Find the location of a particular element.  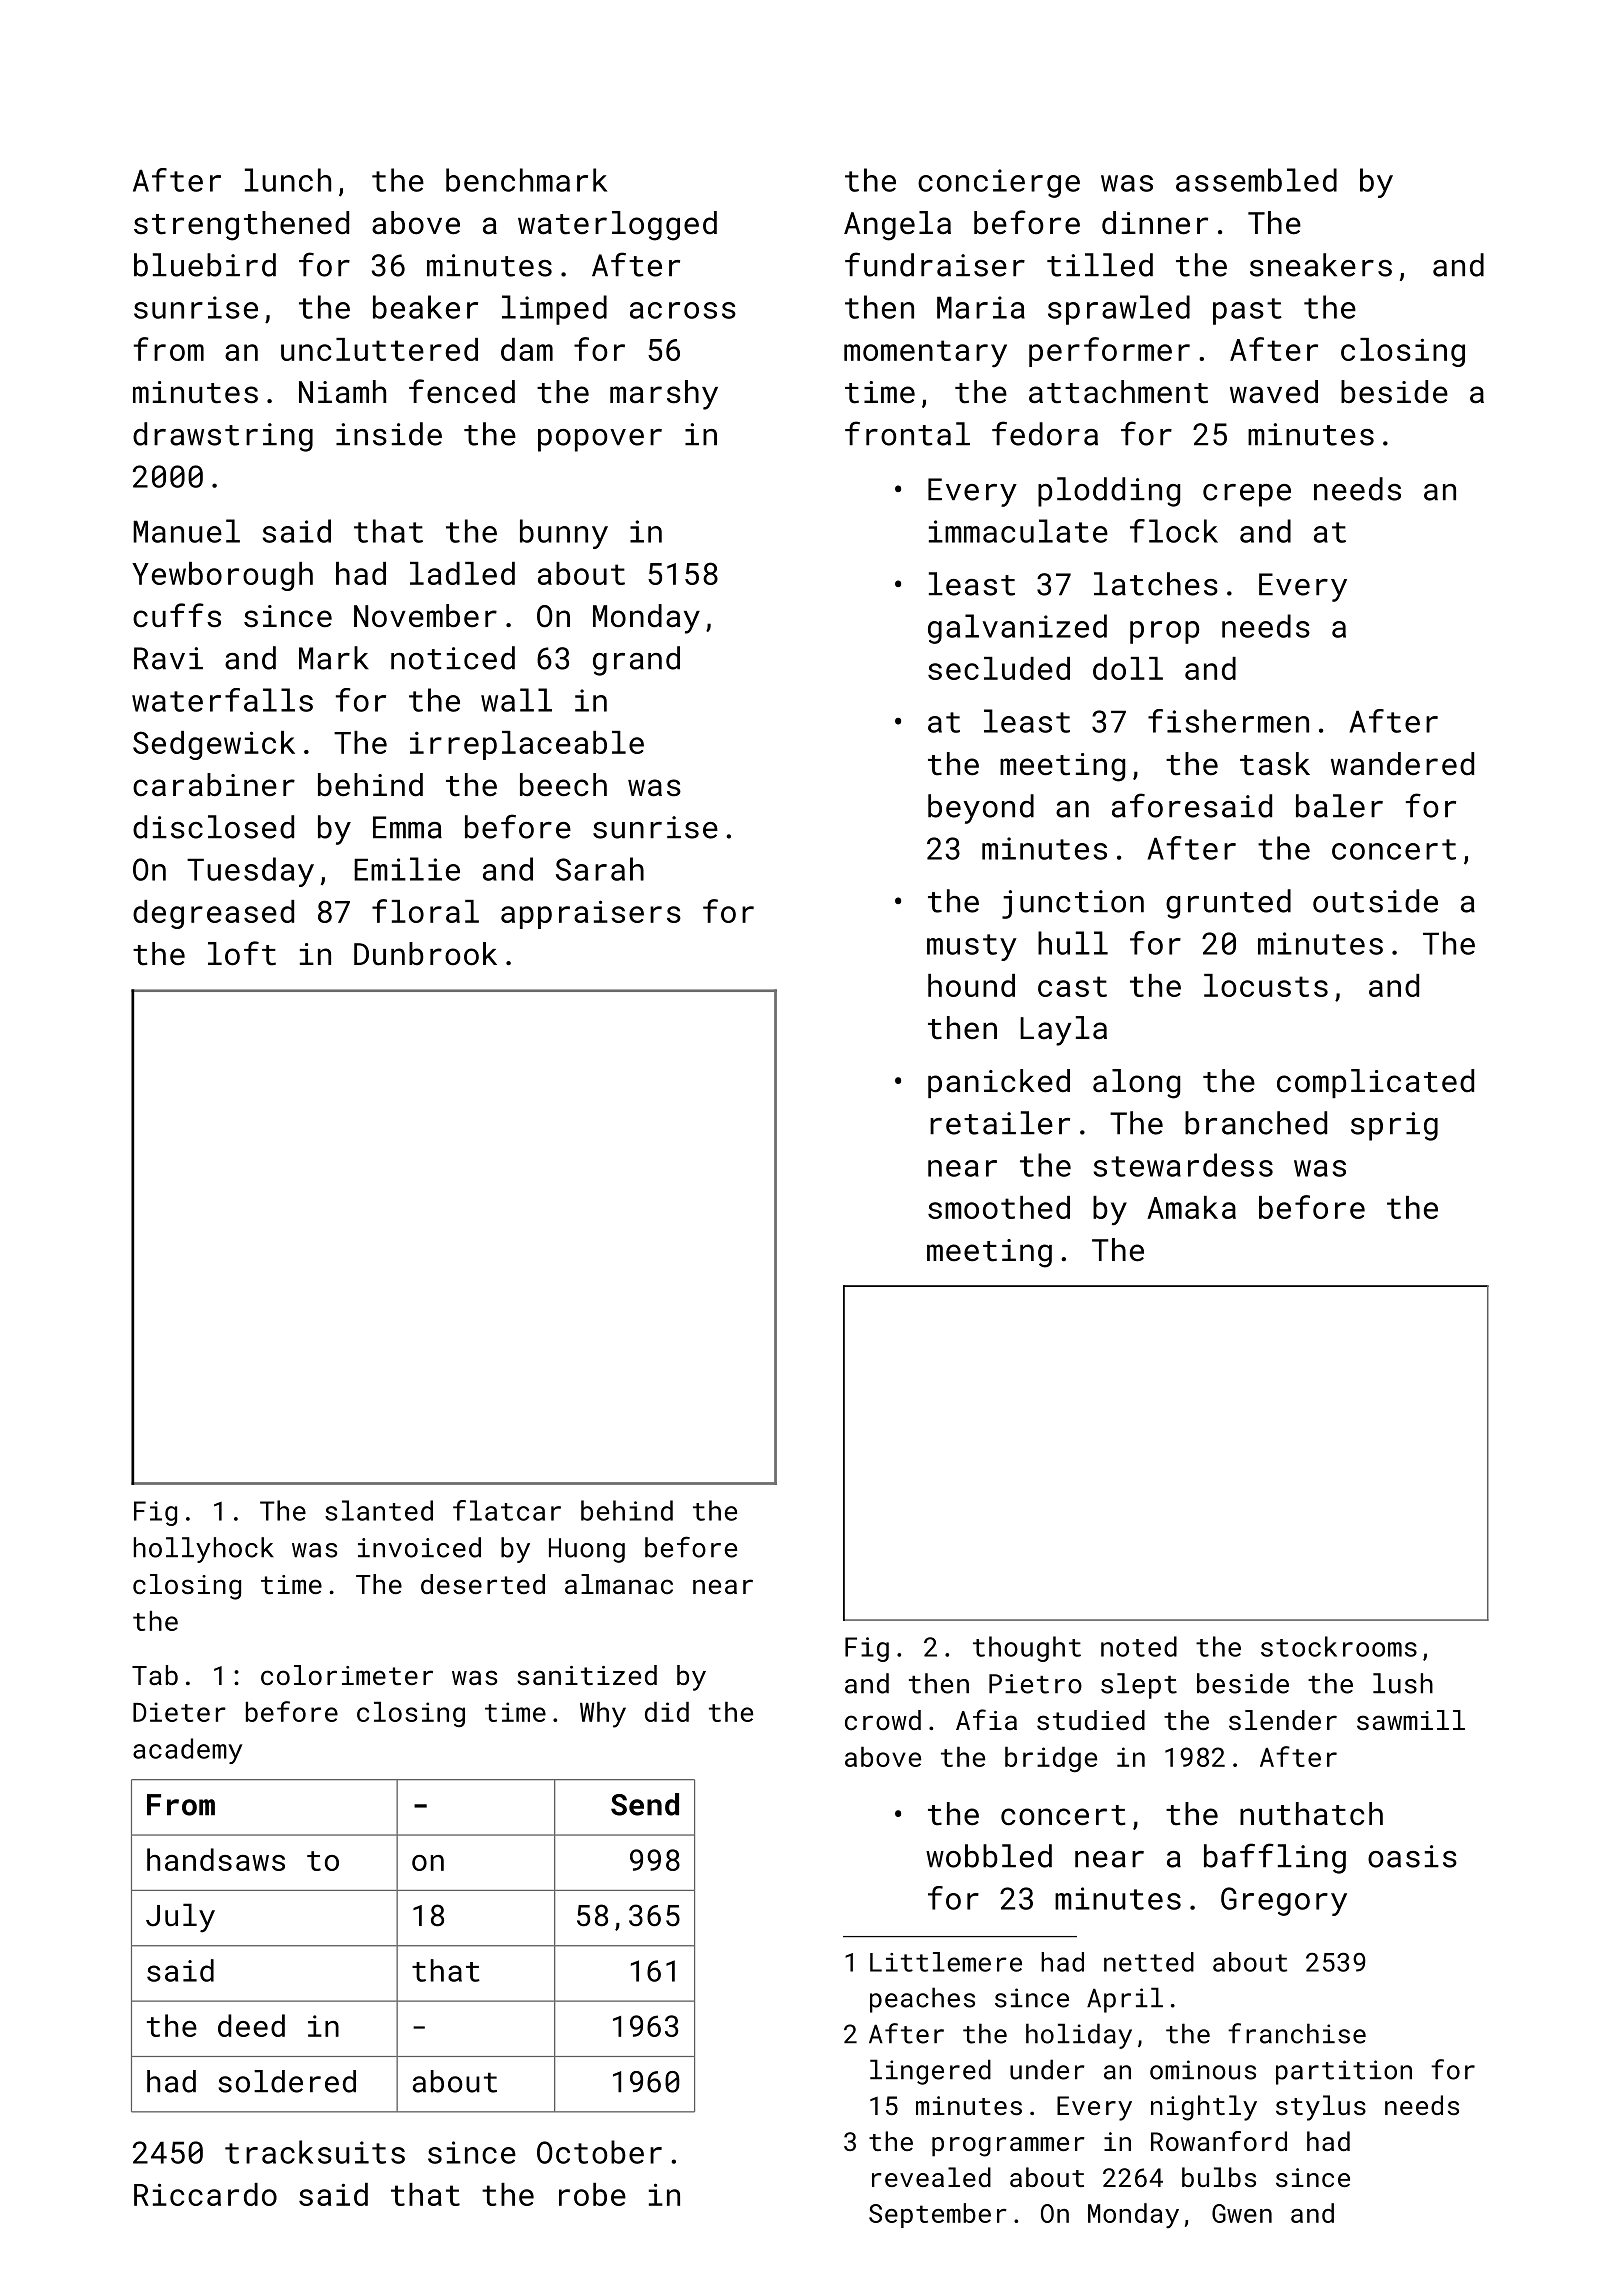

October is located at coordinates (599, 2152).
